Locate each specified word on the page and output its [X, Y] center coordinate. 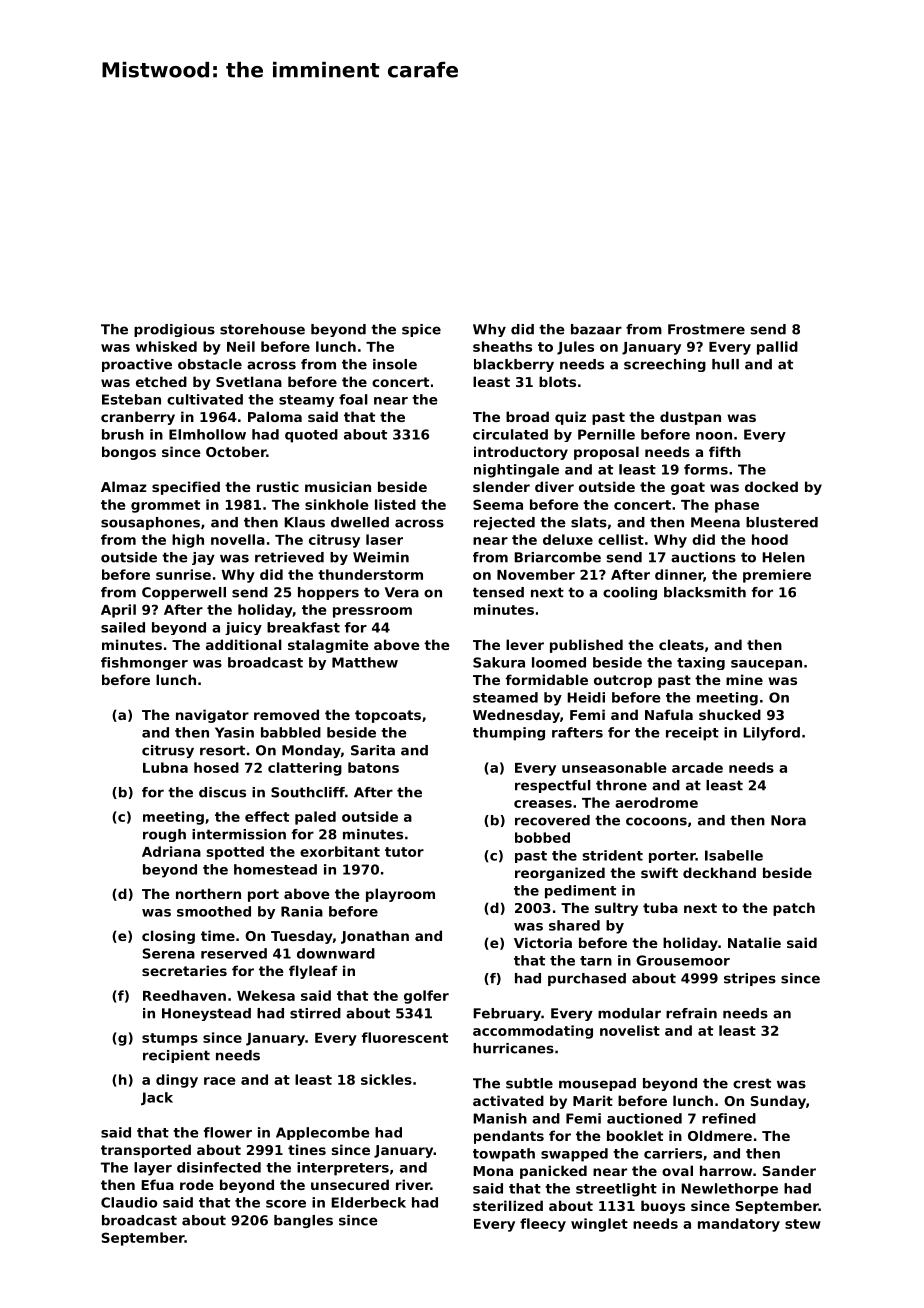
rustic [278, 486]
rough [164, 835]
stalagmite [328, 646]
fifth [725, 451]
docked [771, 486]
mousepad [597, 1084]
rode [197, 1184]
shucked [730, 714]
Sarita [373, 750]
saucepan [766, 665]
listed [395, 504]
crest [752, 1083]
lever [525, 644]
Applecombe [323, 1133]
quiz [570, 418]
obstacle [210, 364]
